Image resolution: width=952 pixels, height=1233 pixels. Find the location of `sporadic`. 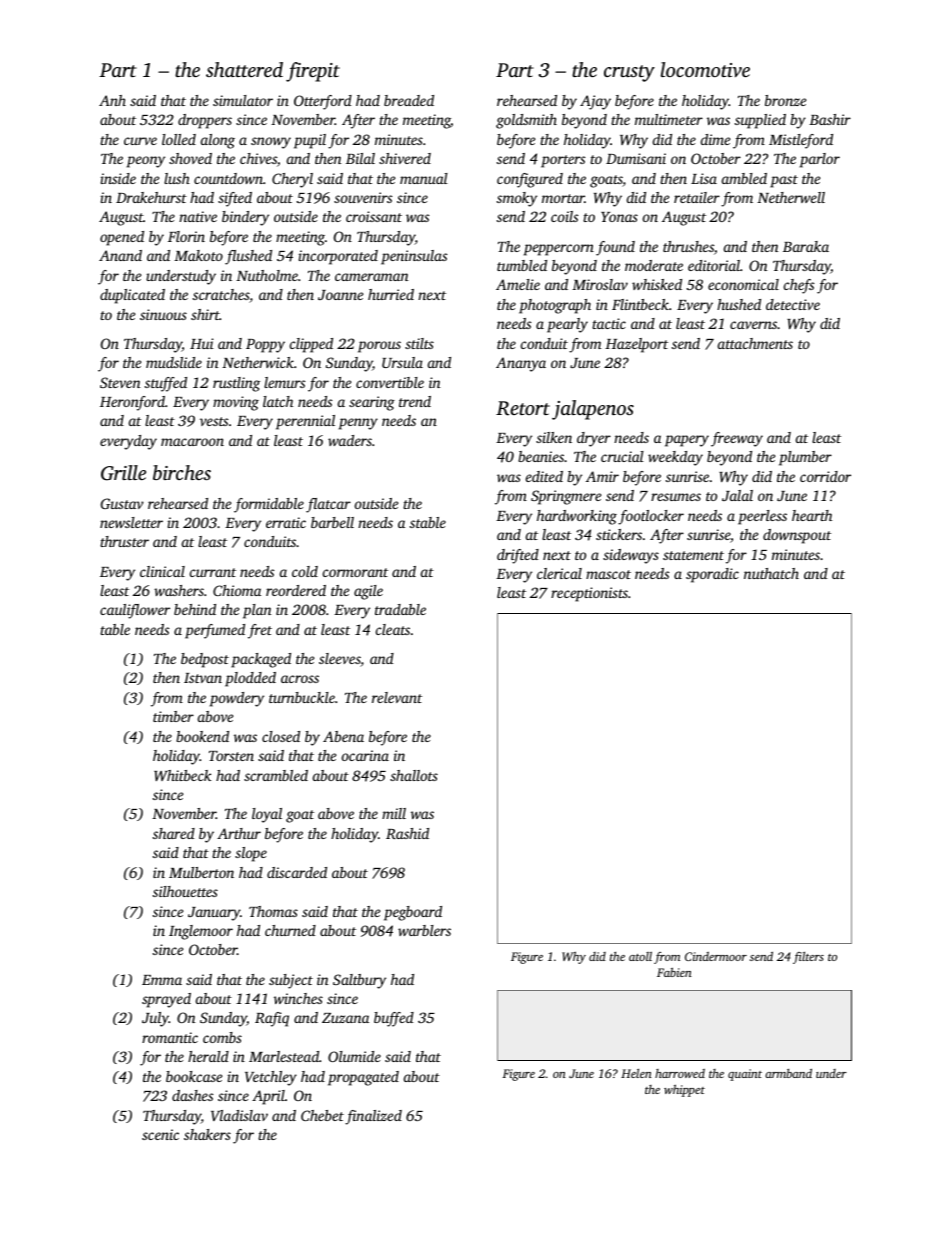

sporadic is located at coordinates (712, 575).
